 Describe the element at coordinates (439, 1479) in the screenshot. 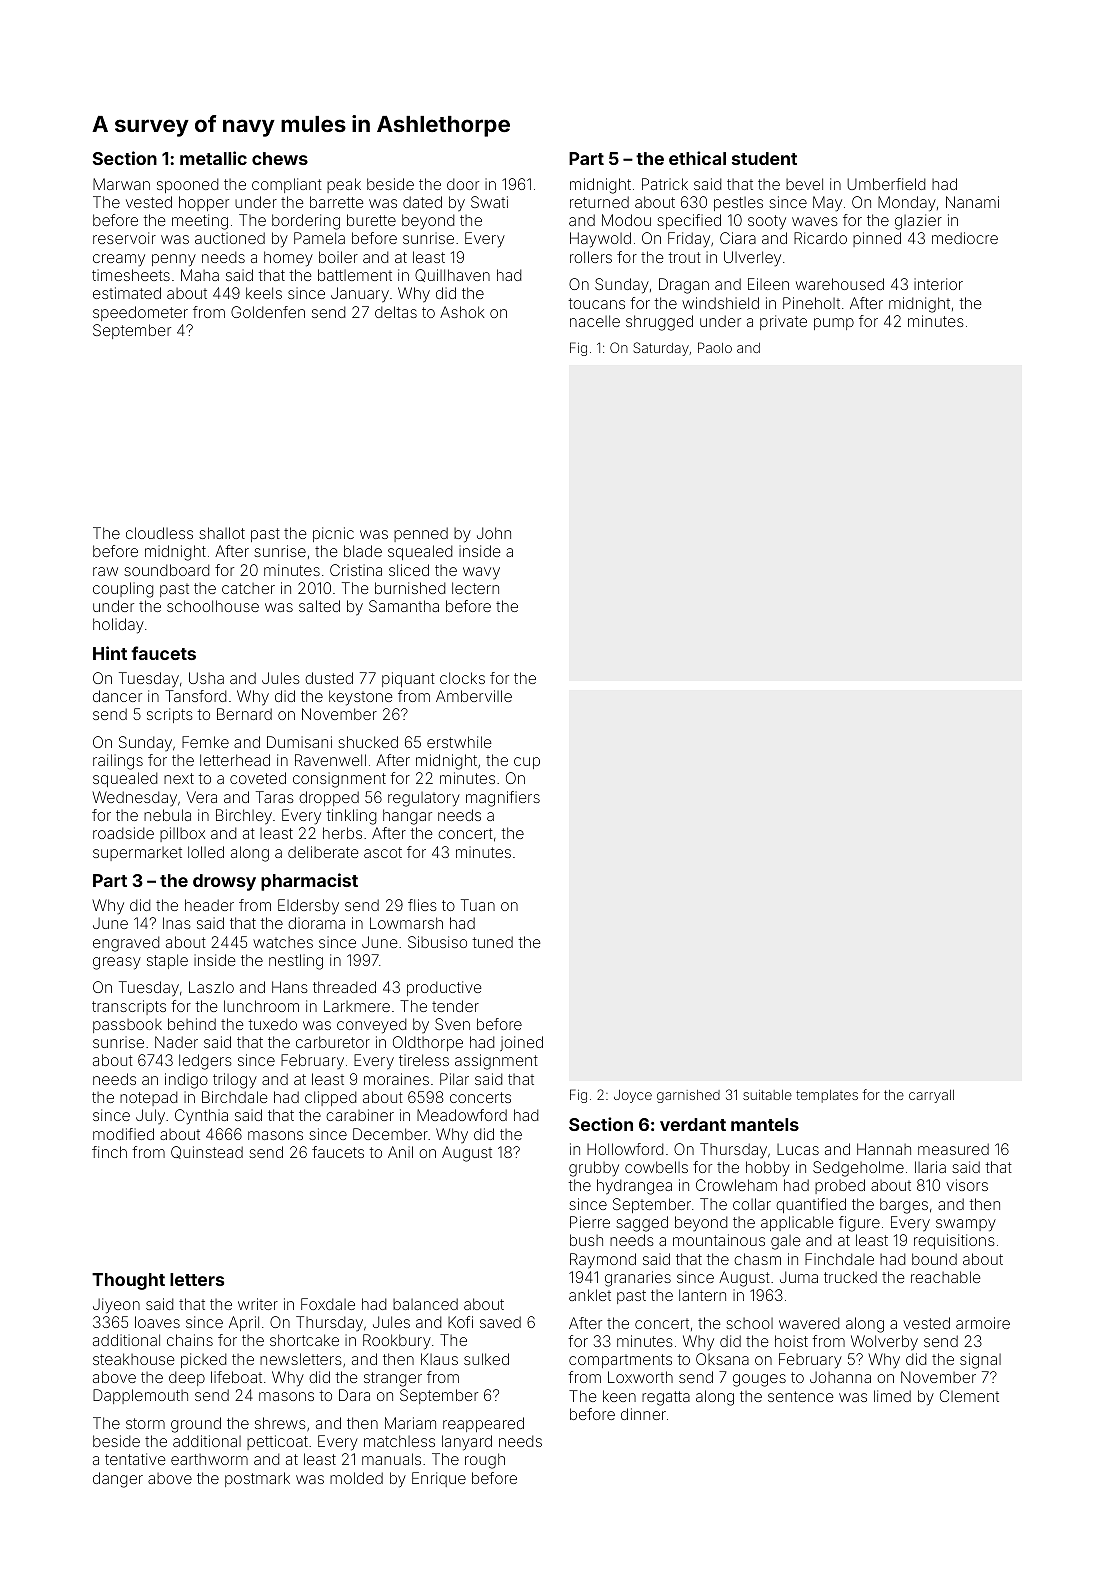

I see `Enrique` at that location.
